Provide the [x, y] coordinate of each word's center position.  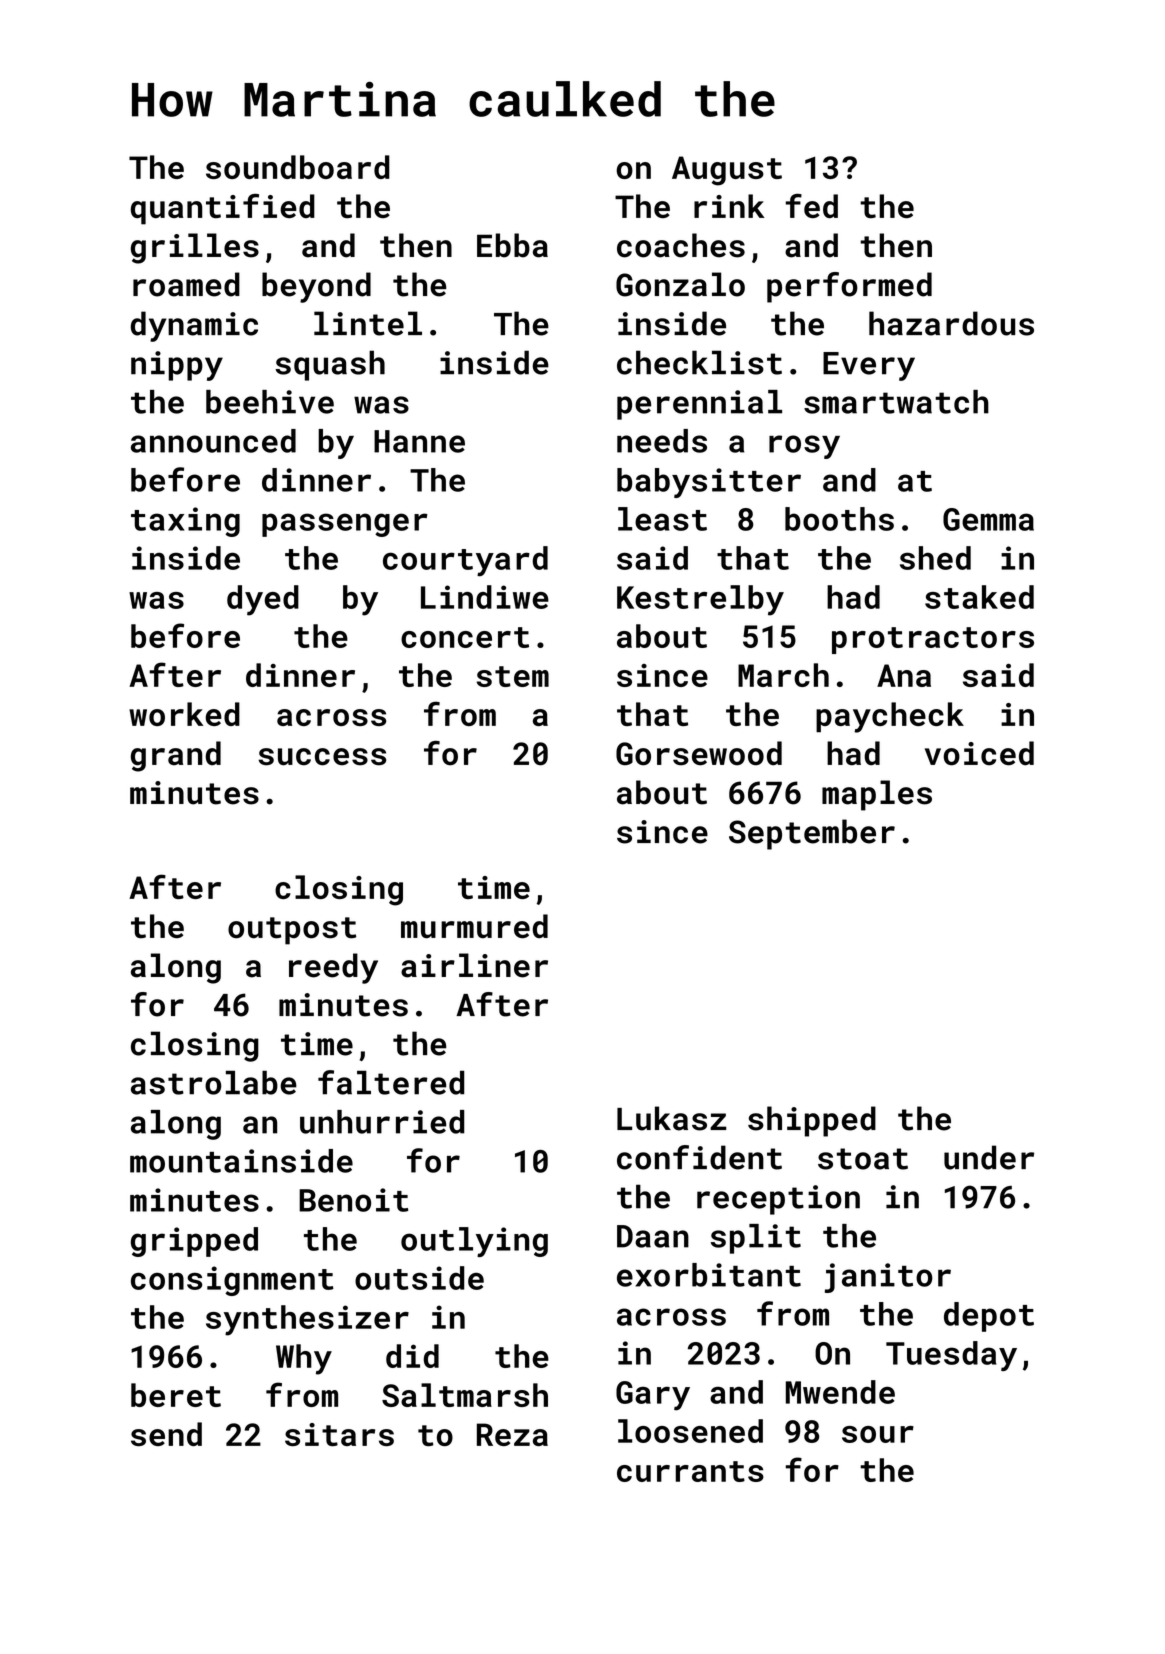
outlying [474, 1242]
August [727, 171]
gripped [194, 1242]
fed [812, 206]
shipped [812, 1121]
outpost [292, 931]
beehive [270, 402]
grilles [195, 248]
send [166, 1434]
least [662, 519]
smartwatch [896, 402]
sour [878, 1434]
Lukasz [672, 1118]
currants [690, 1471]
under [989, 1157]
